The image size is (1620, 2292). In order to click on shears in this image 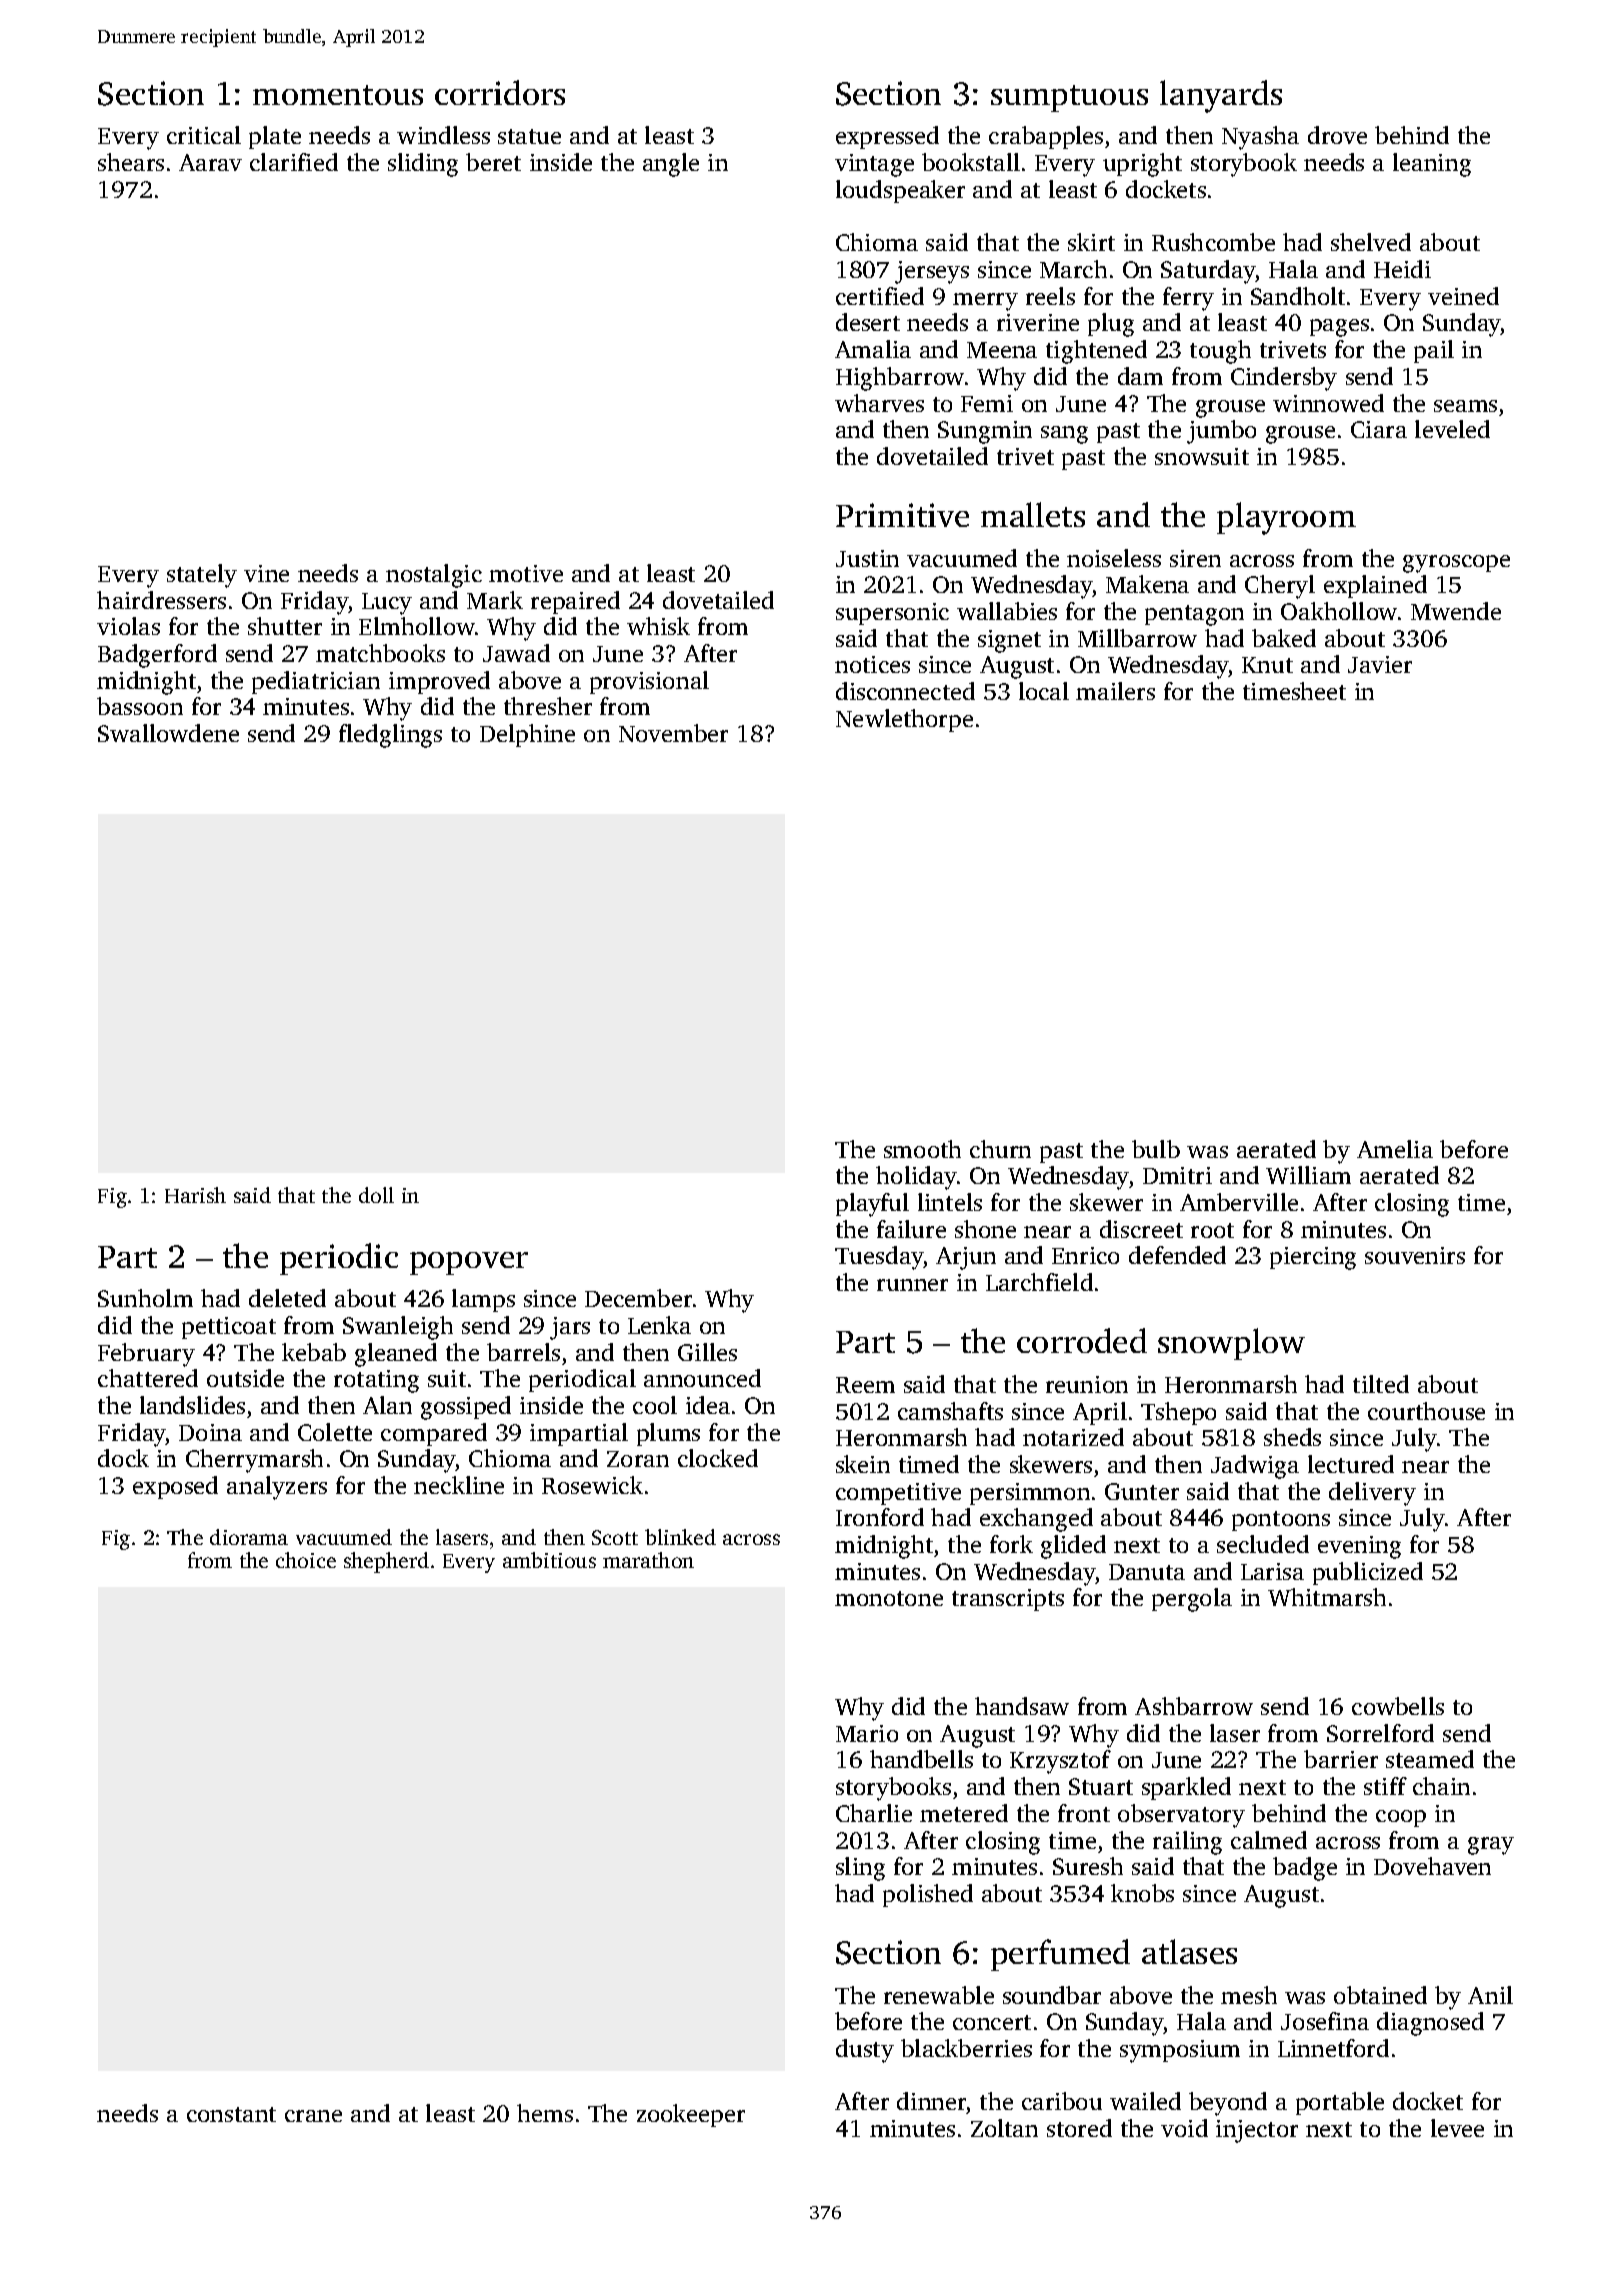, I will do `click(131, 162)`.
